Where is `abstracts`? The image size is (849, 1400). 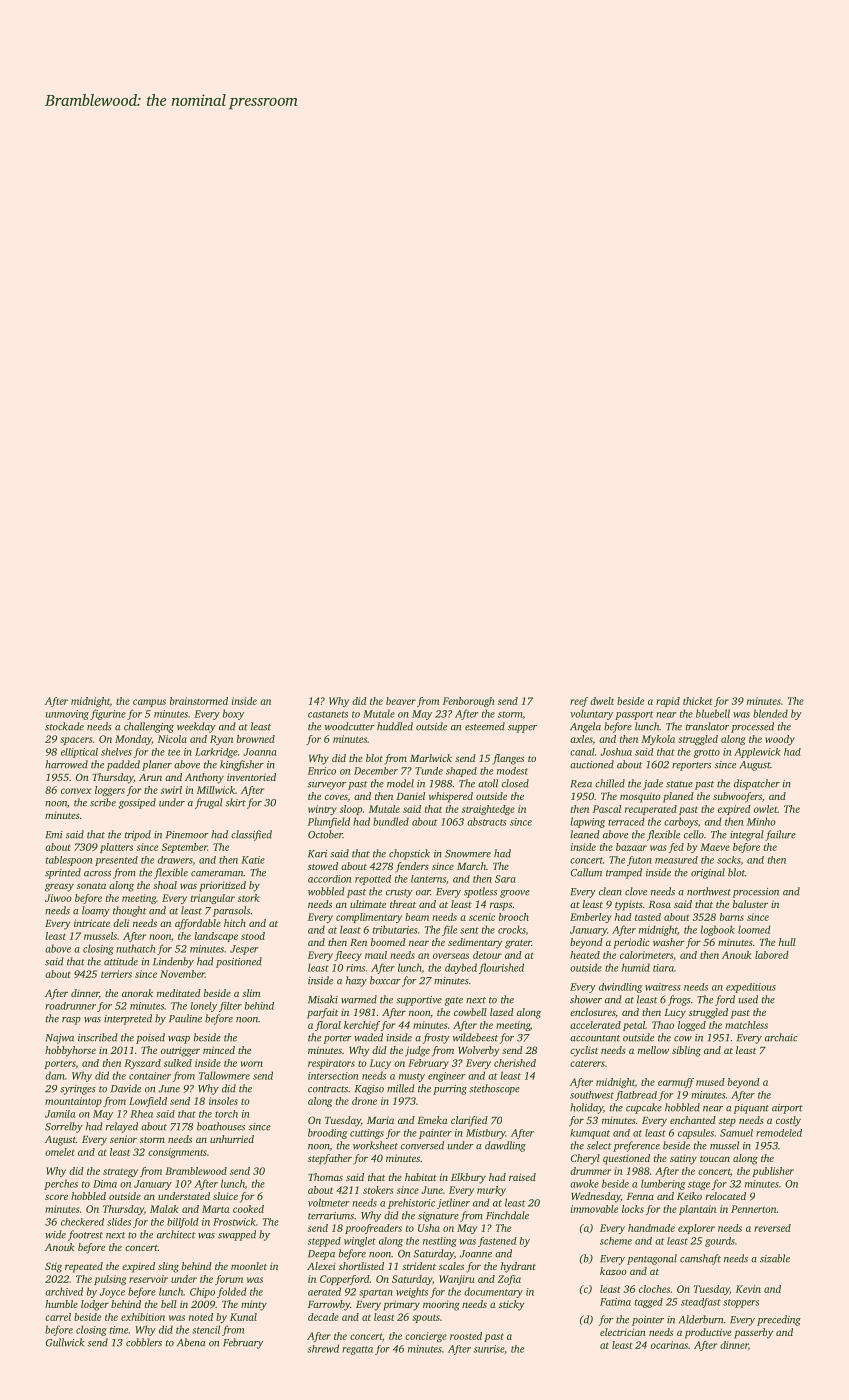 abstracts is located at coordinates (487, 821).
